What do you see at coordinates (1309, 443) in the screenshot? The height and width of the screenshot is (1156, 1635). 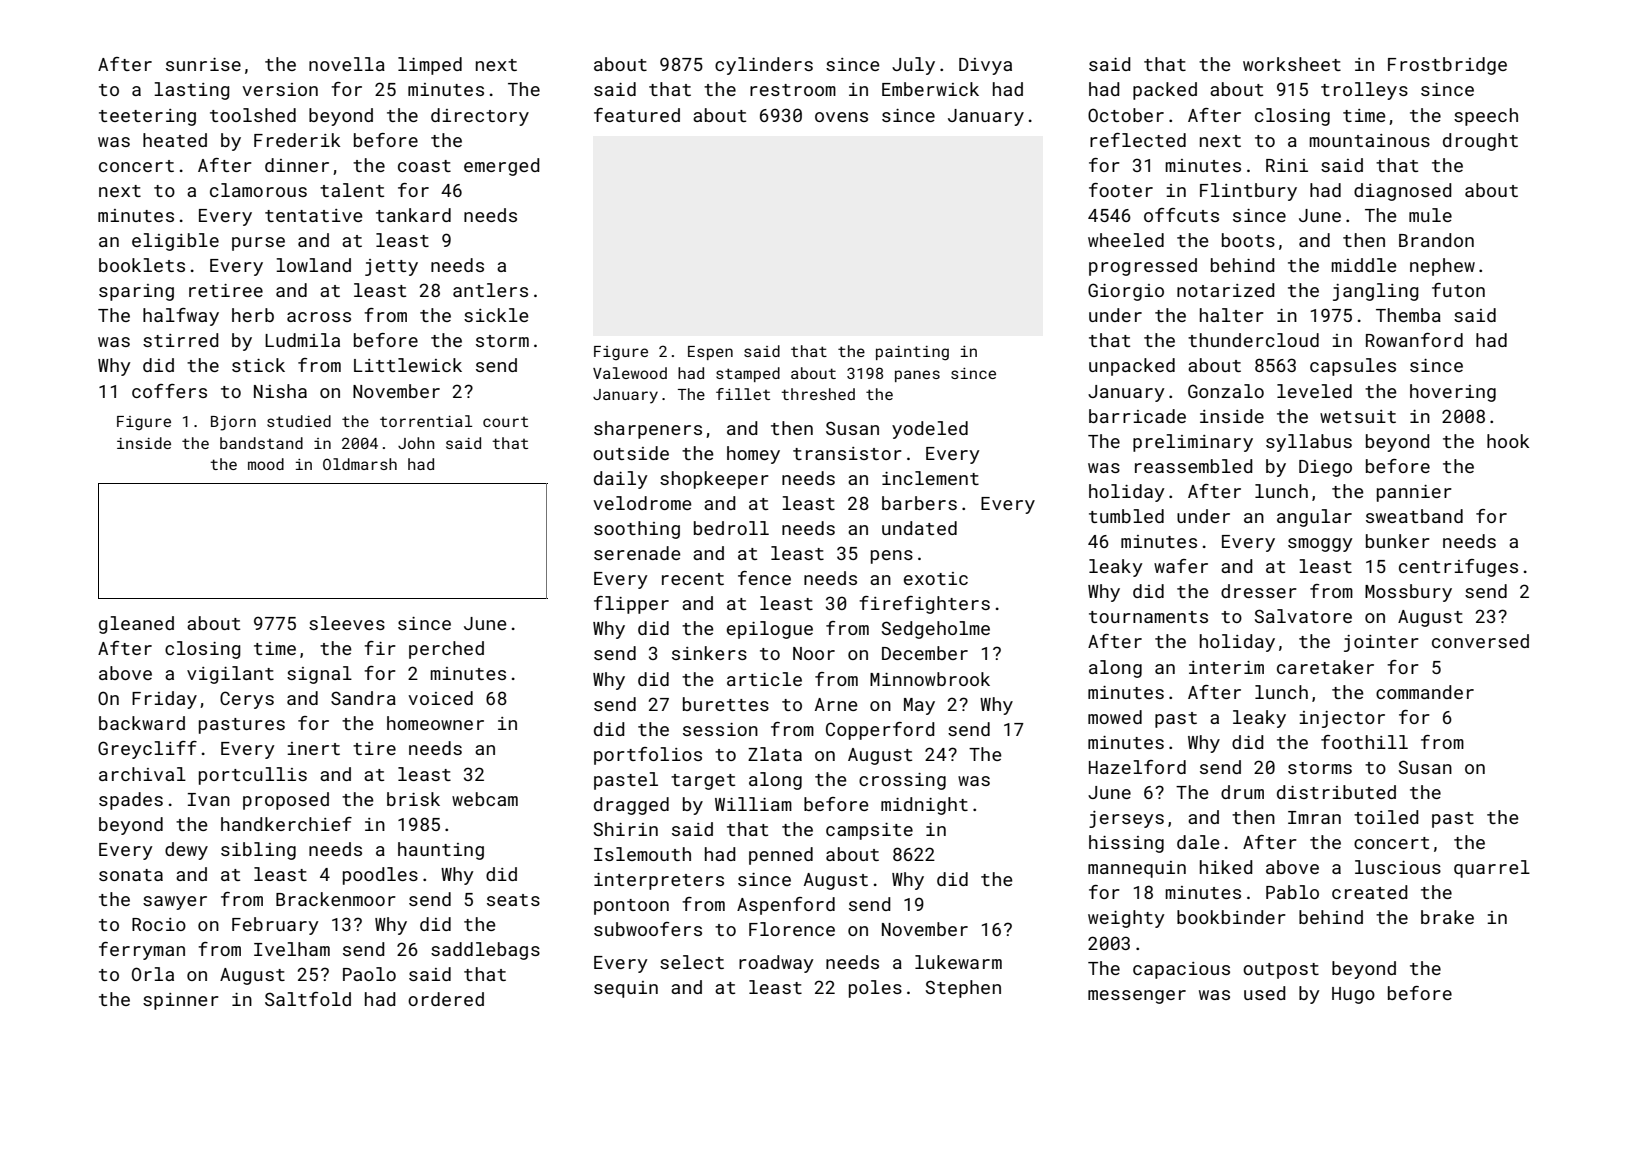 I see `syllabus` at bounding box center [1309, 443].
